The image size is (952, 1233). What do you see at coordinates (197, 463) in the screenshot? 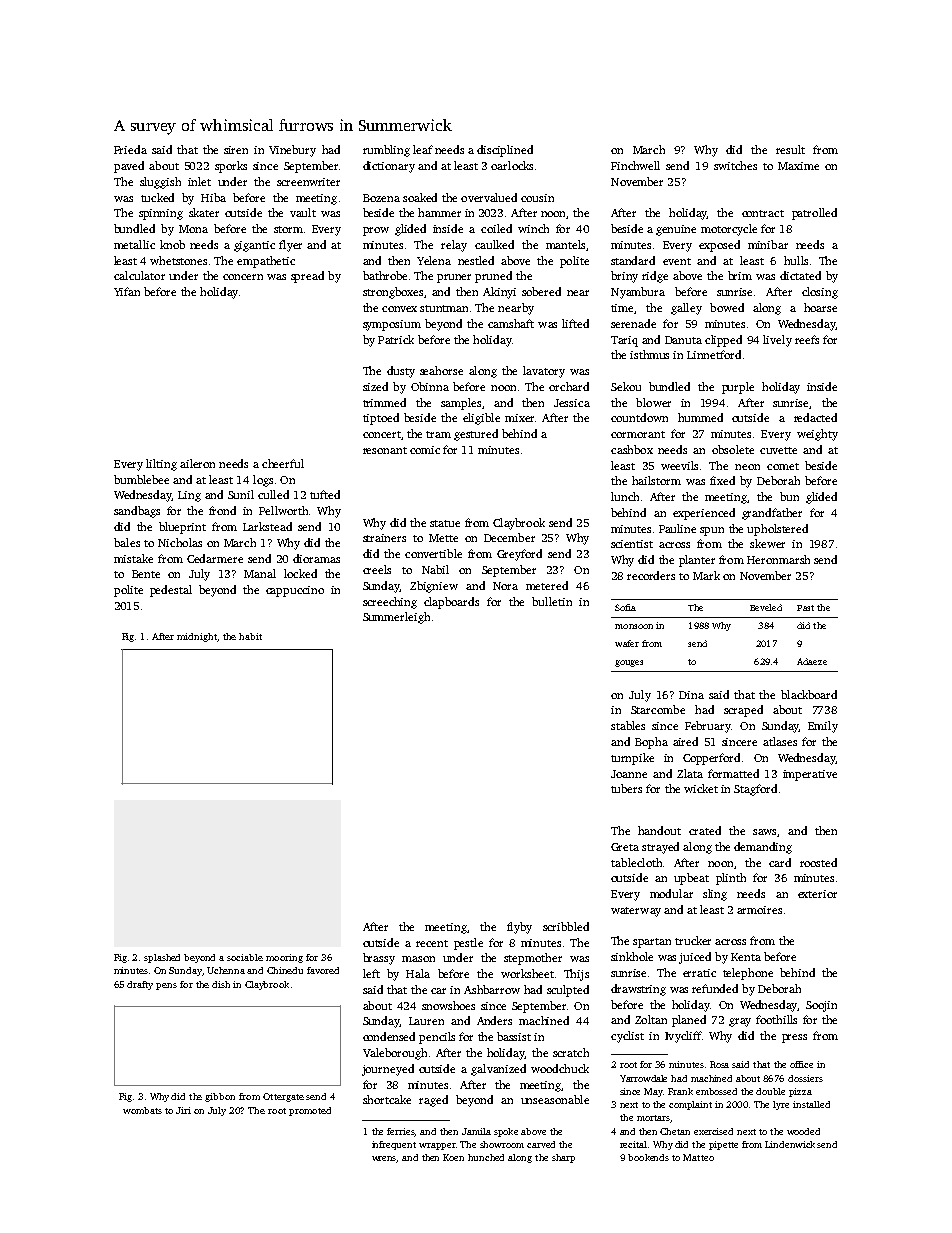
I see `aileron` at bounding box center [197, 463].
